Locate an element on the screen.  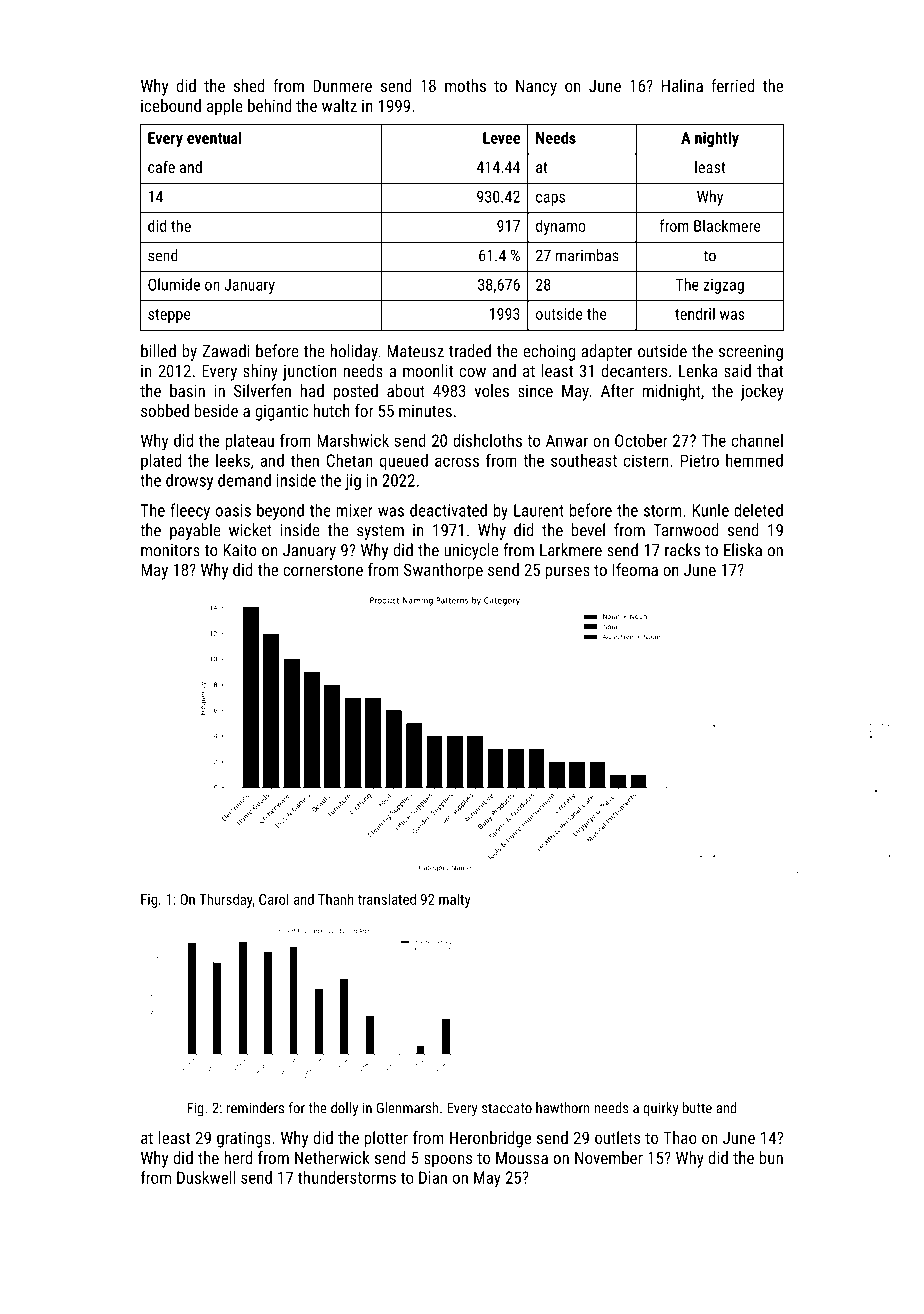
behind is located at coordinates (270, 105).
